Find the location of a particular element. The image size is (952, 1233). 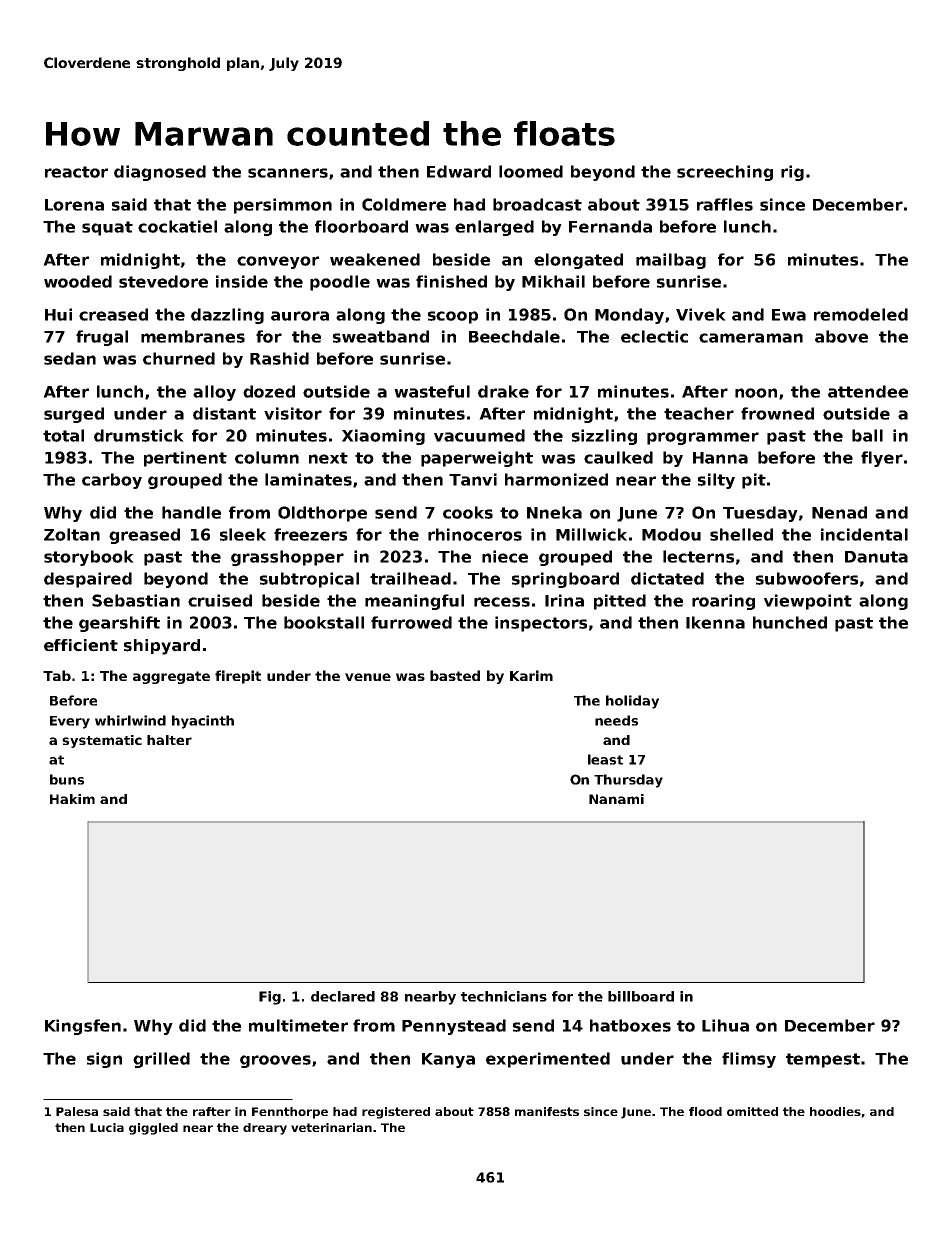

Nanami is located at coordinates (616, 799).
